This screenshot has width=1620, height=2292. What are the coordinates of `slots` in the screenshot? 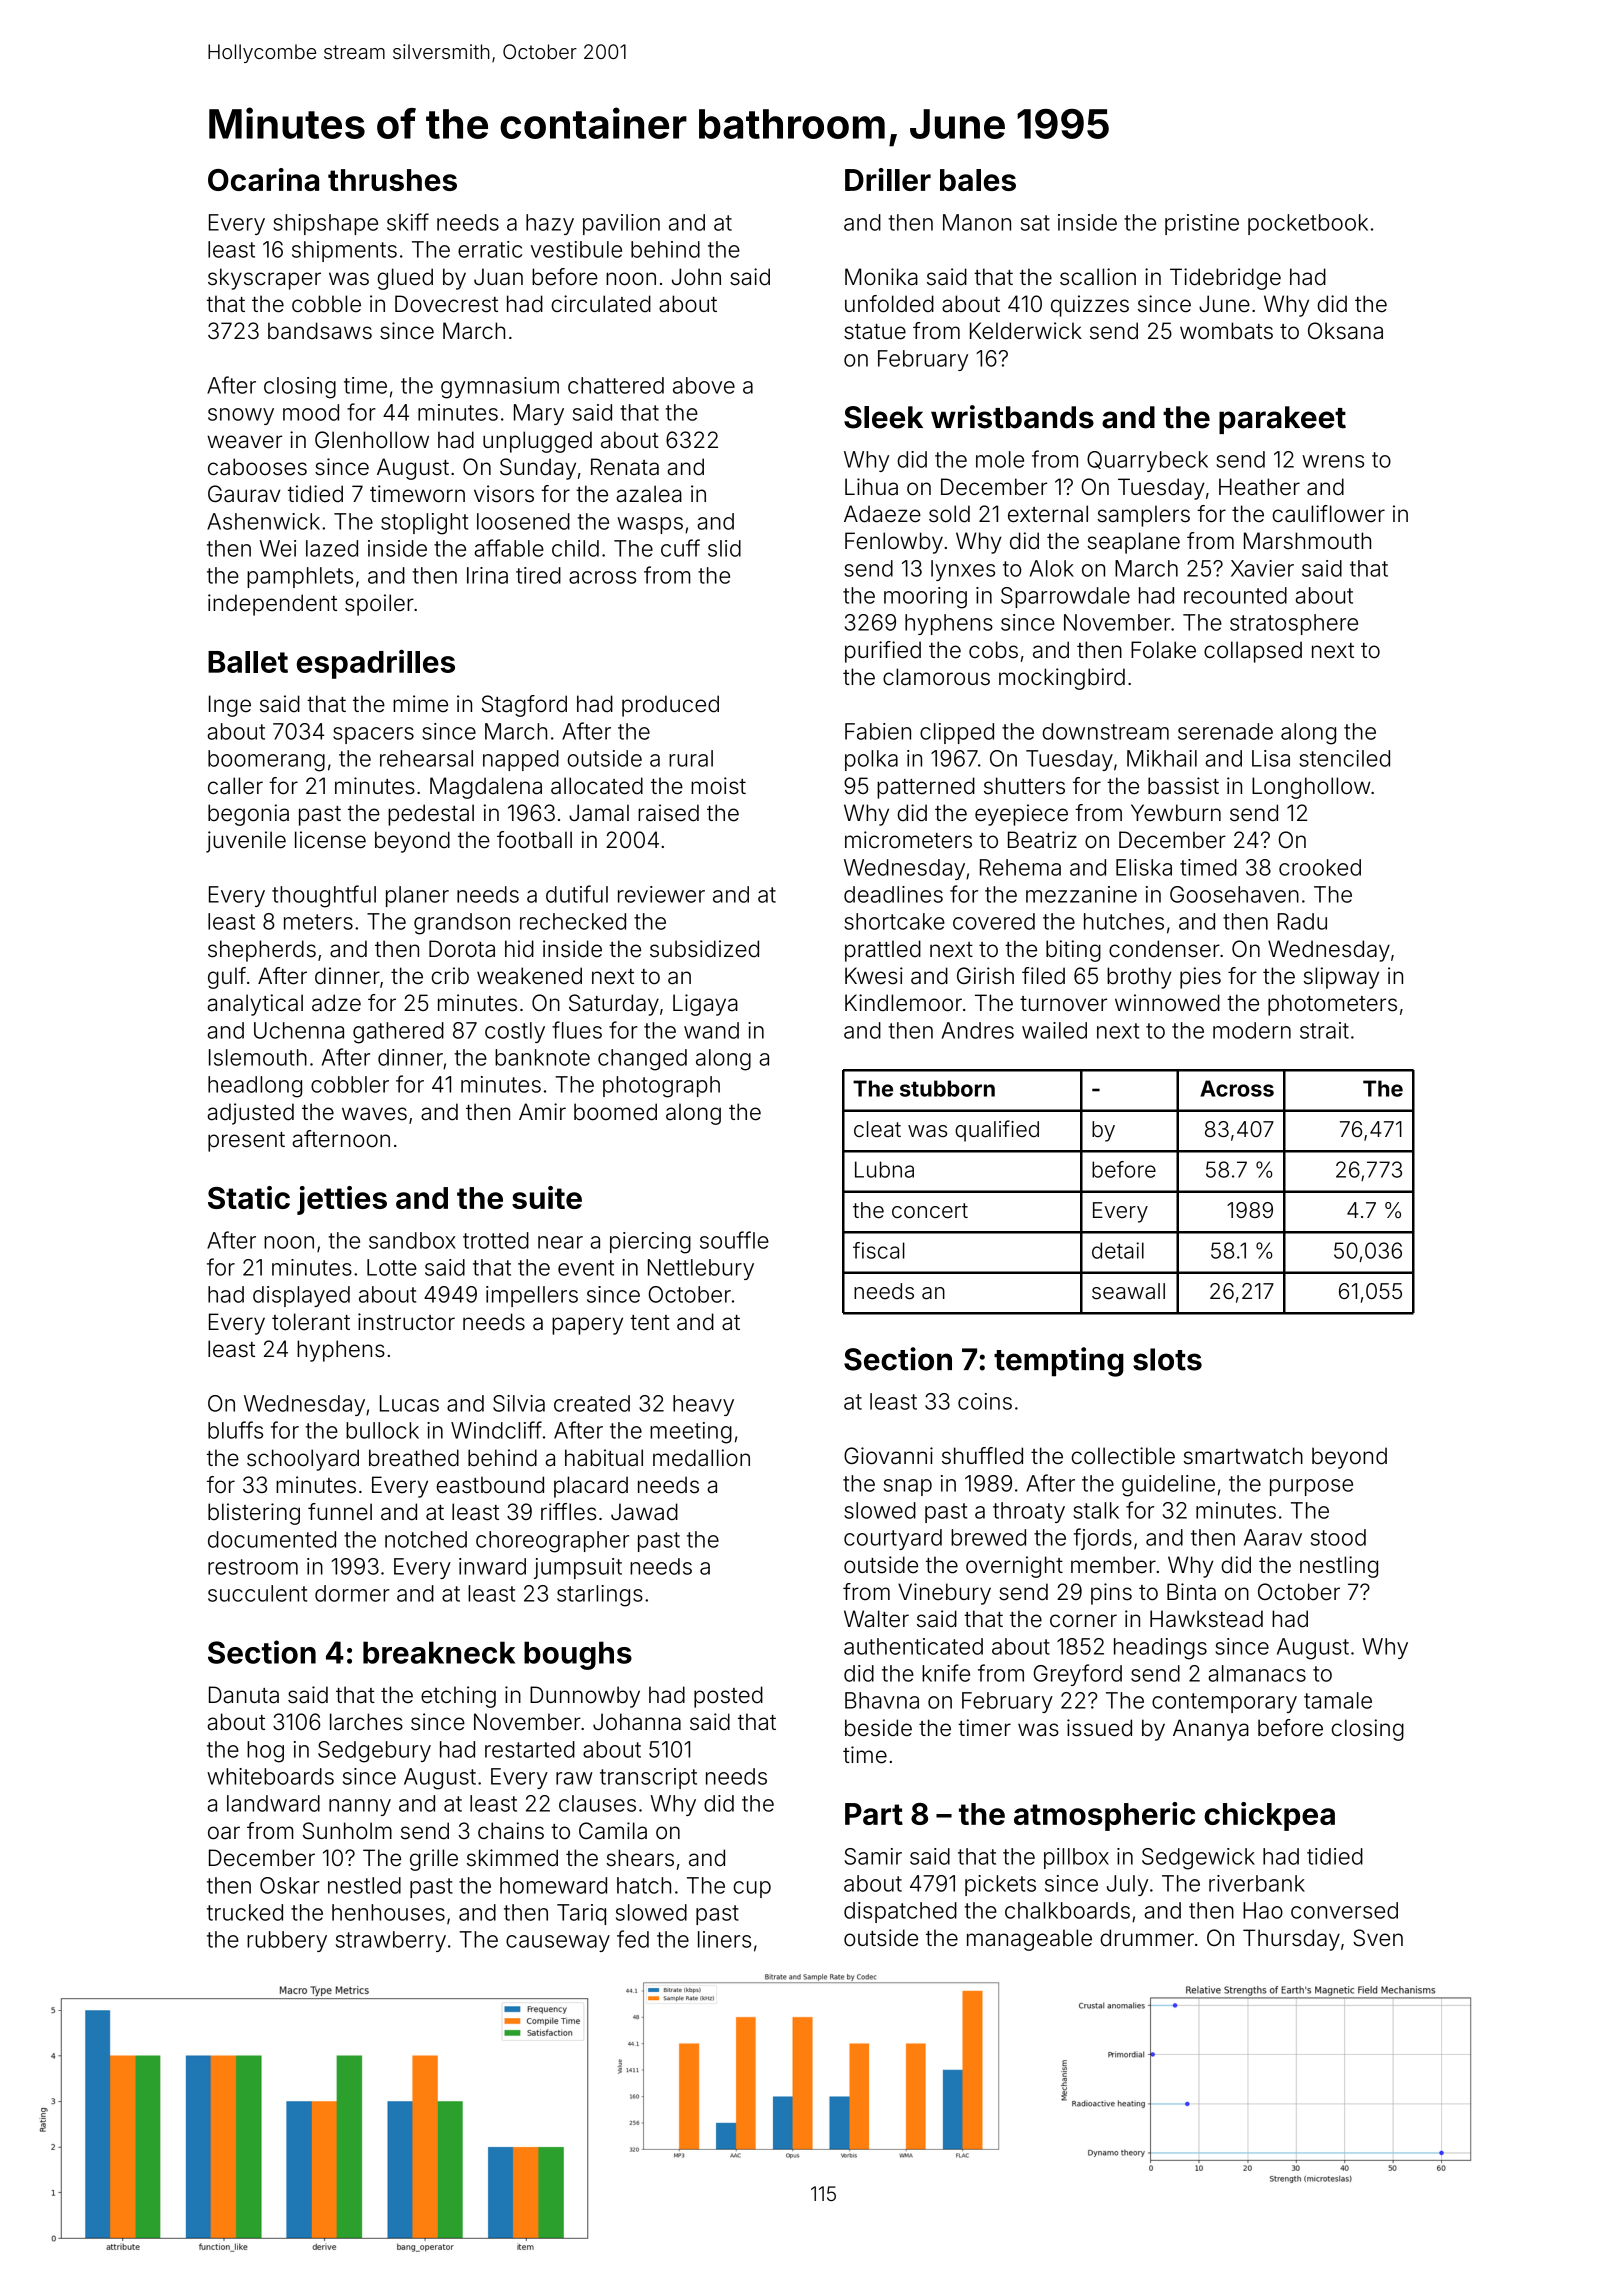 It's located at (1167, 1359).
